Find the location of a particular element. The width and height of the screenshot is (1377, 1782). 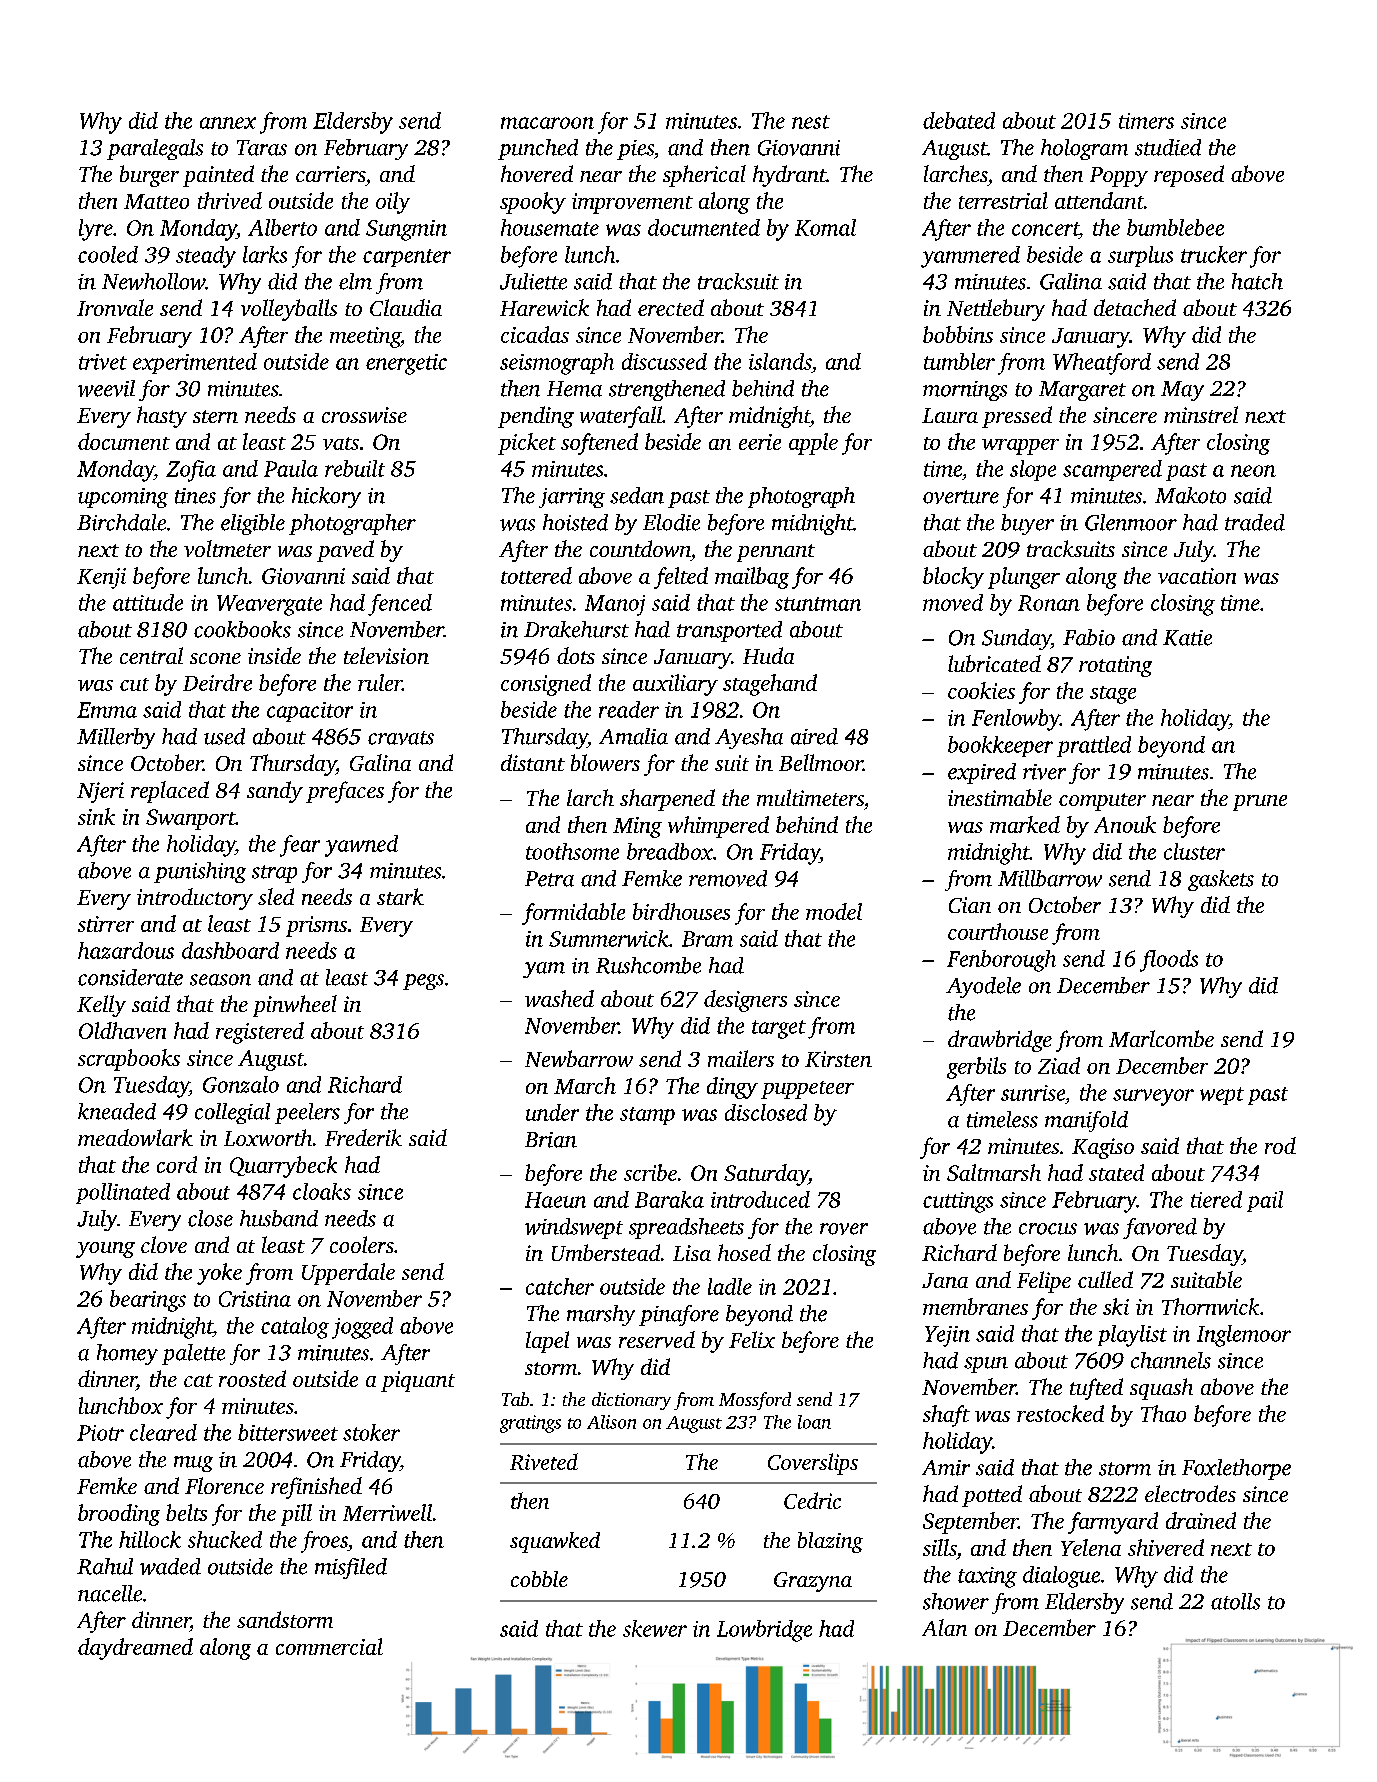

Komal is located at coordinates (825, 227).
